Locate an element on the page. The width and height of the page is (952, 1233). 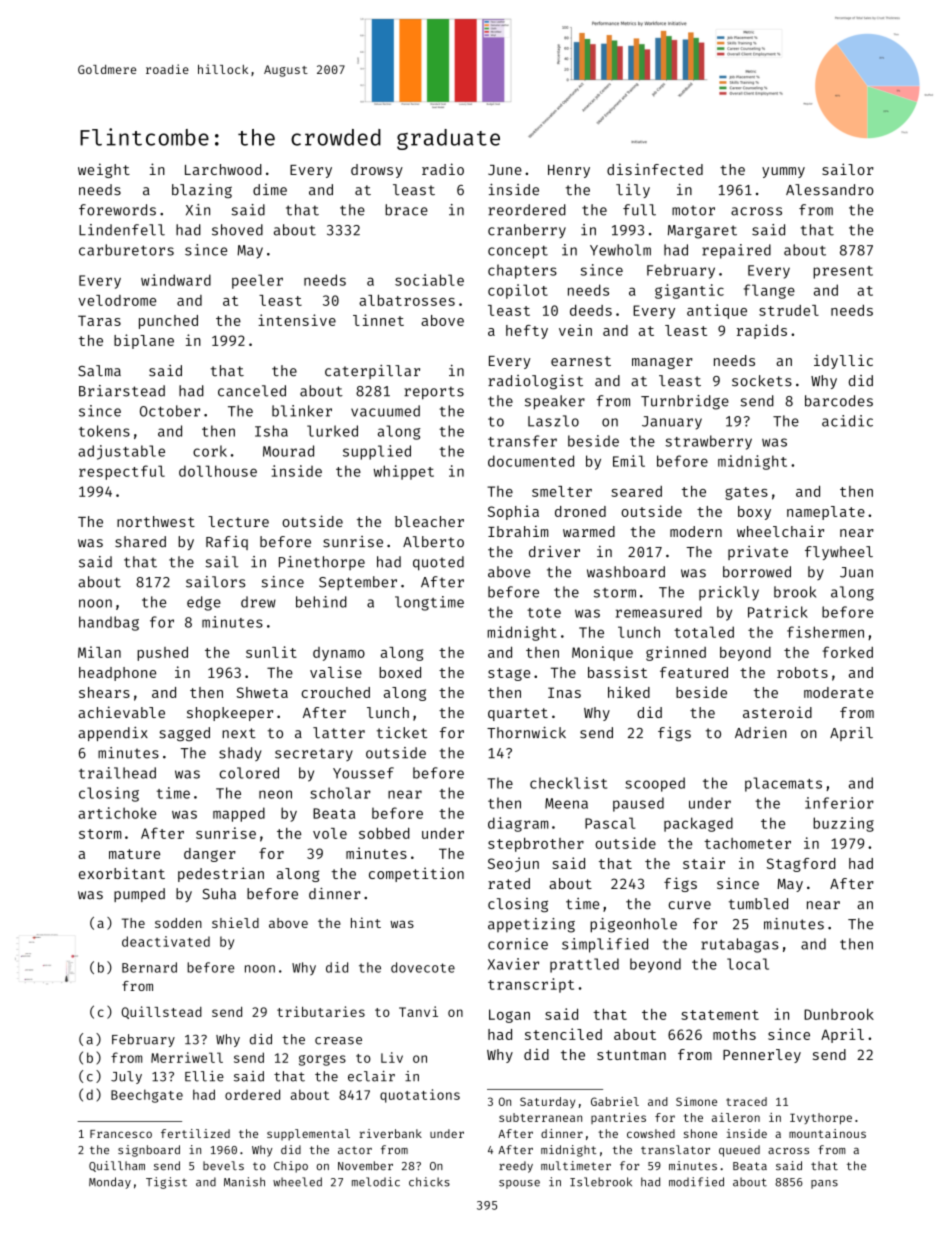
yummy is located at coordinates (783, 172).
